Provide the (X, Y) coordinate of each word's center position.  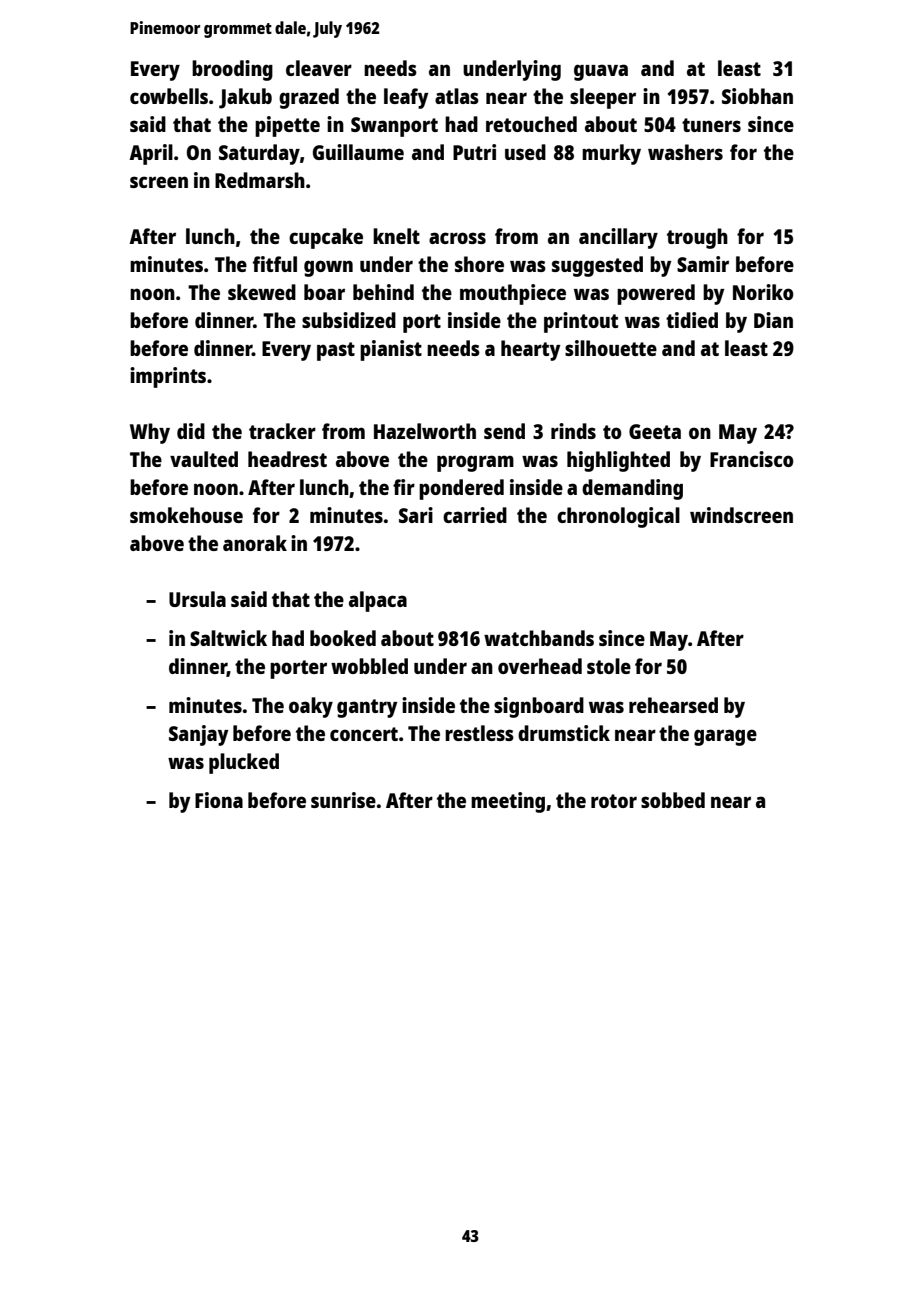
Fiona (219, 800)
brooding (232, 70)
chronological (618, 517)
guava (601, 72)
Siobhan (757, 96)
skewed (262, 292)
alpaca (378, 601)
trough (697, 238)
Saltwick (228, 638)
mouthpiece (513, 294)
